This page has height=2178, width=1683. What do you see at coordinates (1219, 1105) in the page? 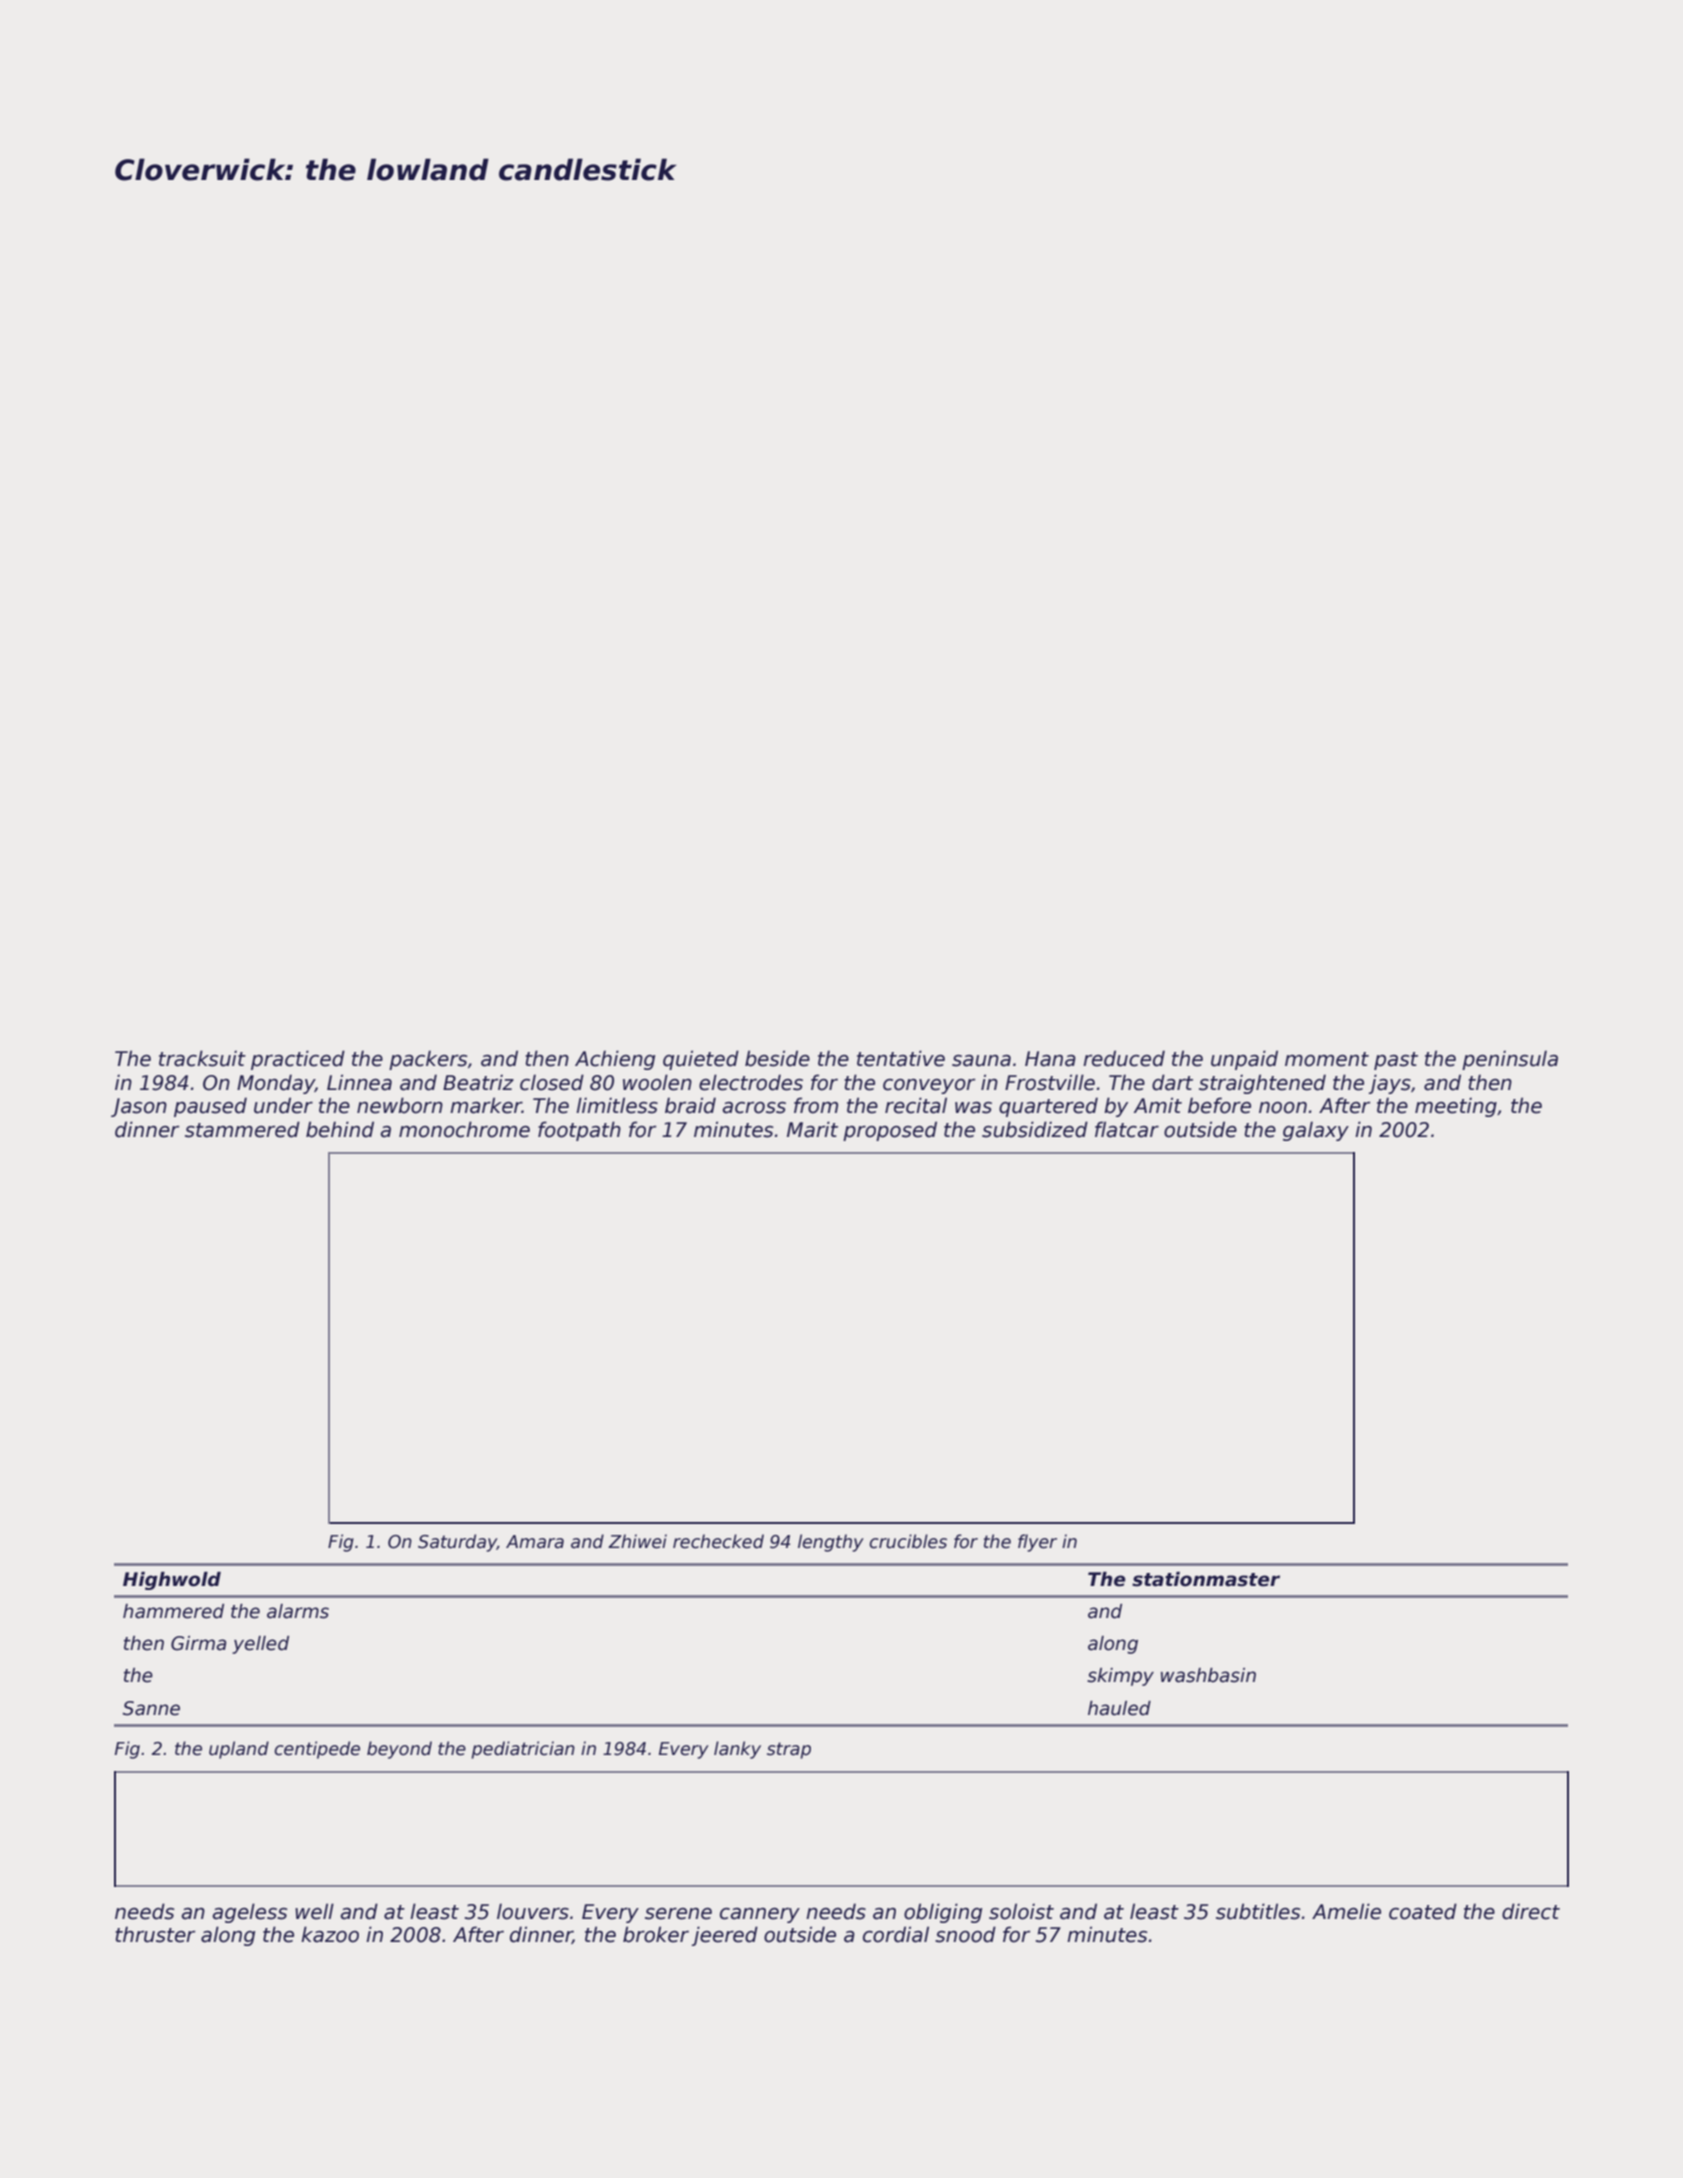
I see `before` at bounding box center [1219, 1105].
